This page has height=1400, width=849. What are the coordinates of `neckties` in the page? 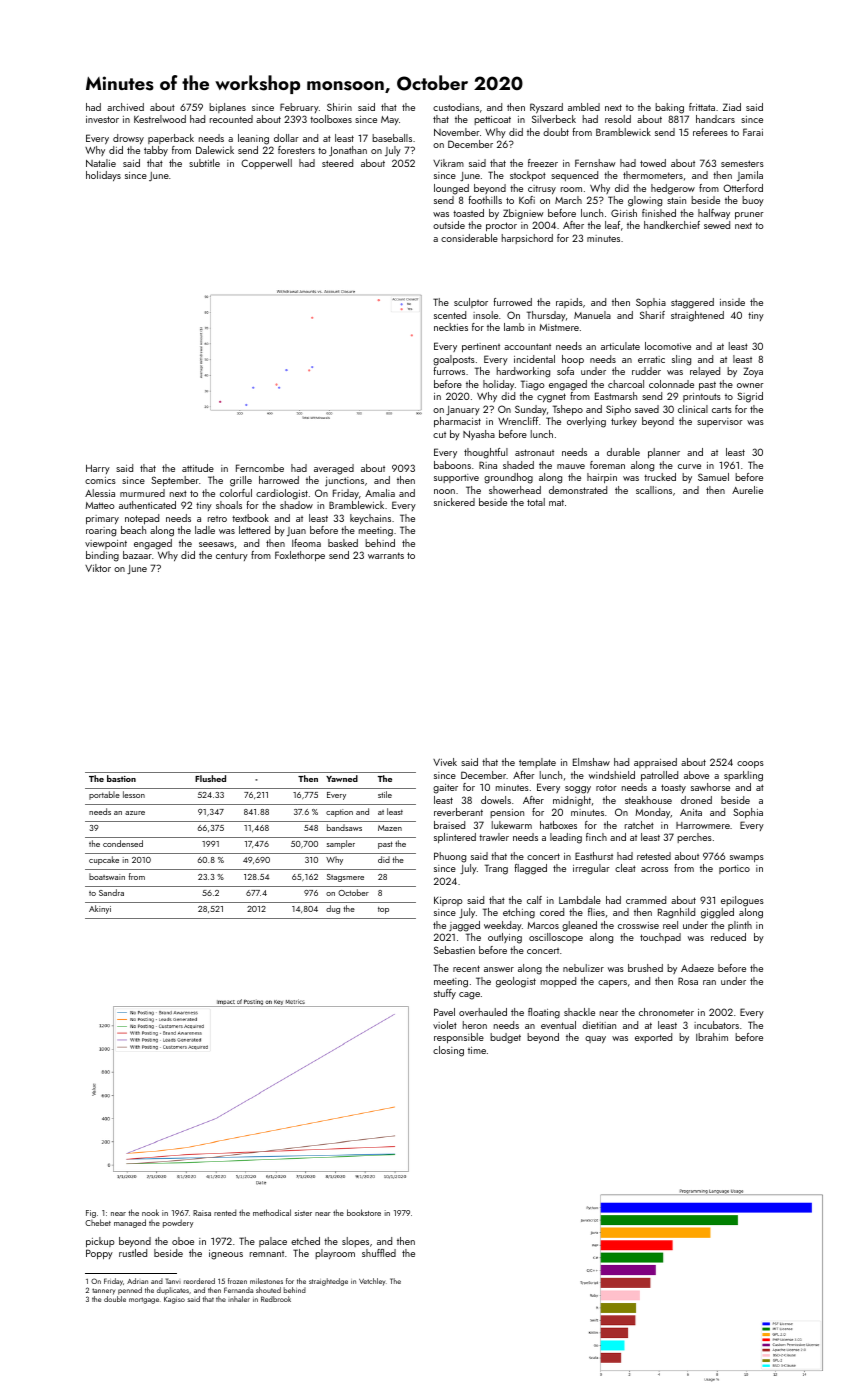 It's located at (451, 327).
